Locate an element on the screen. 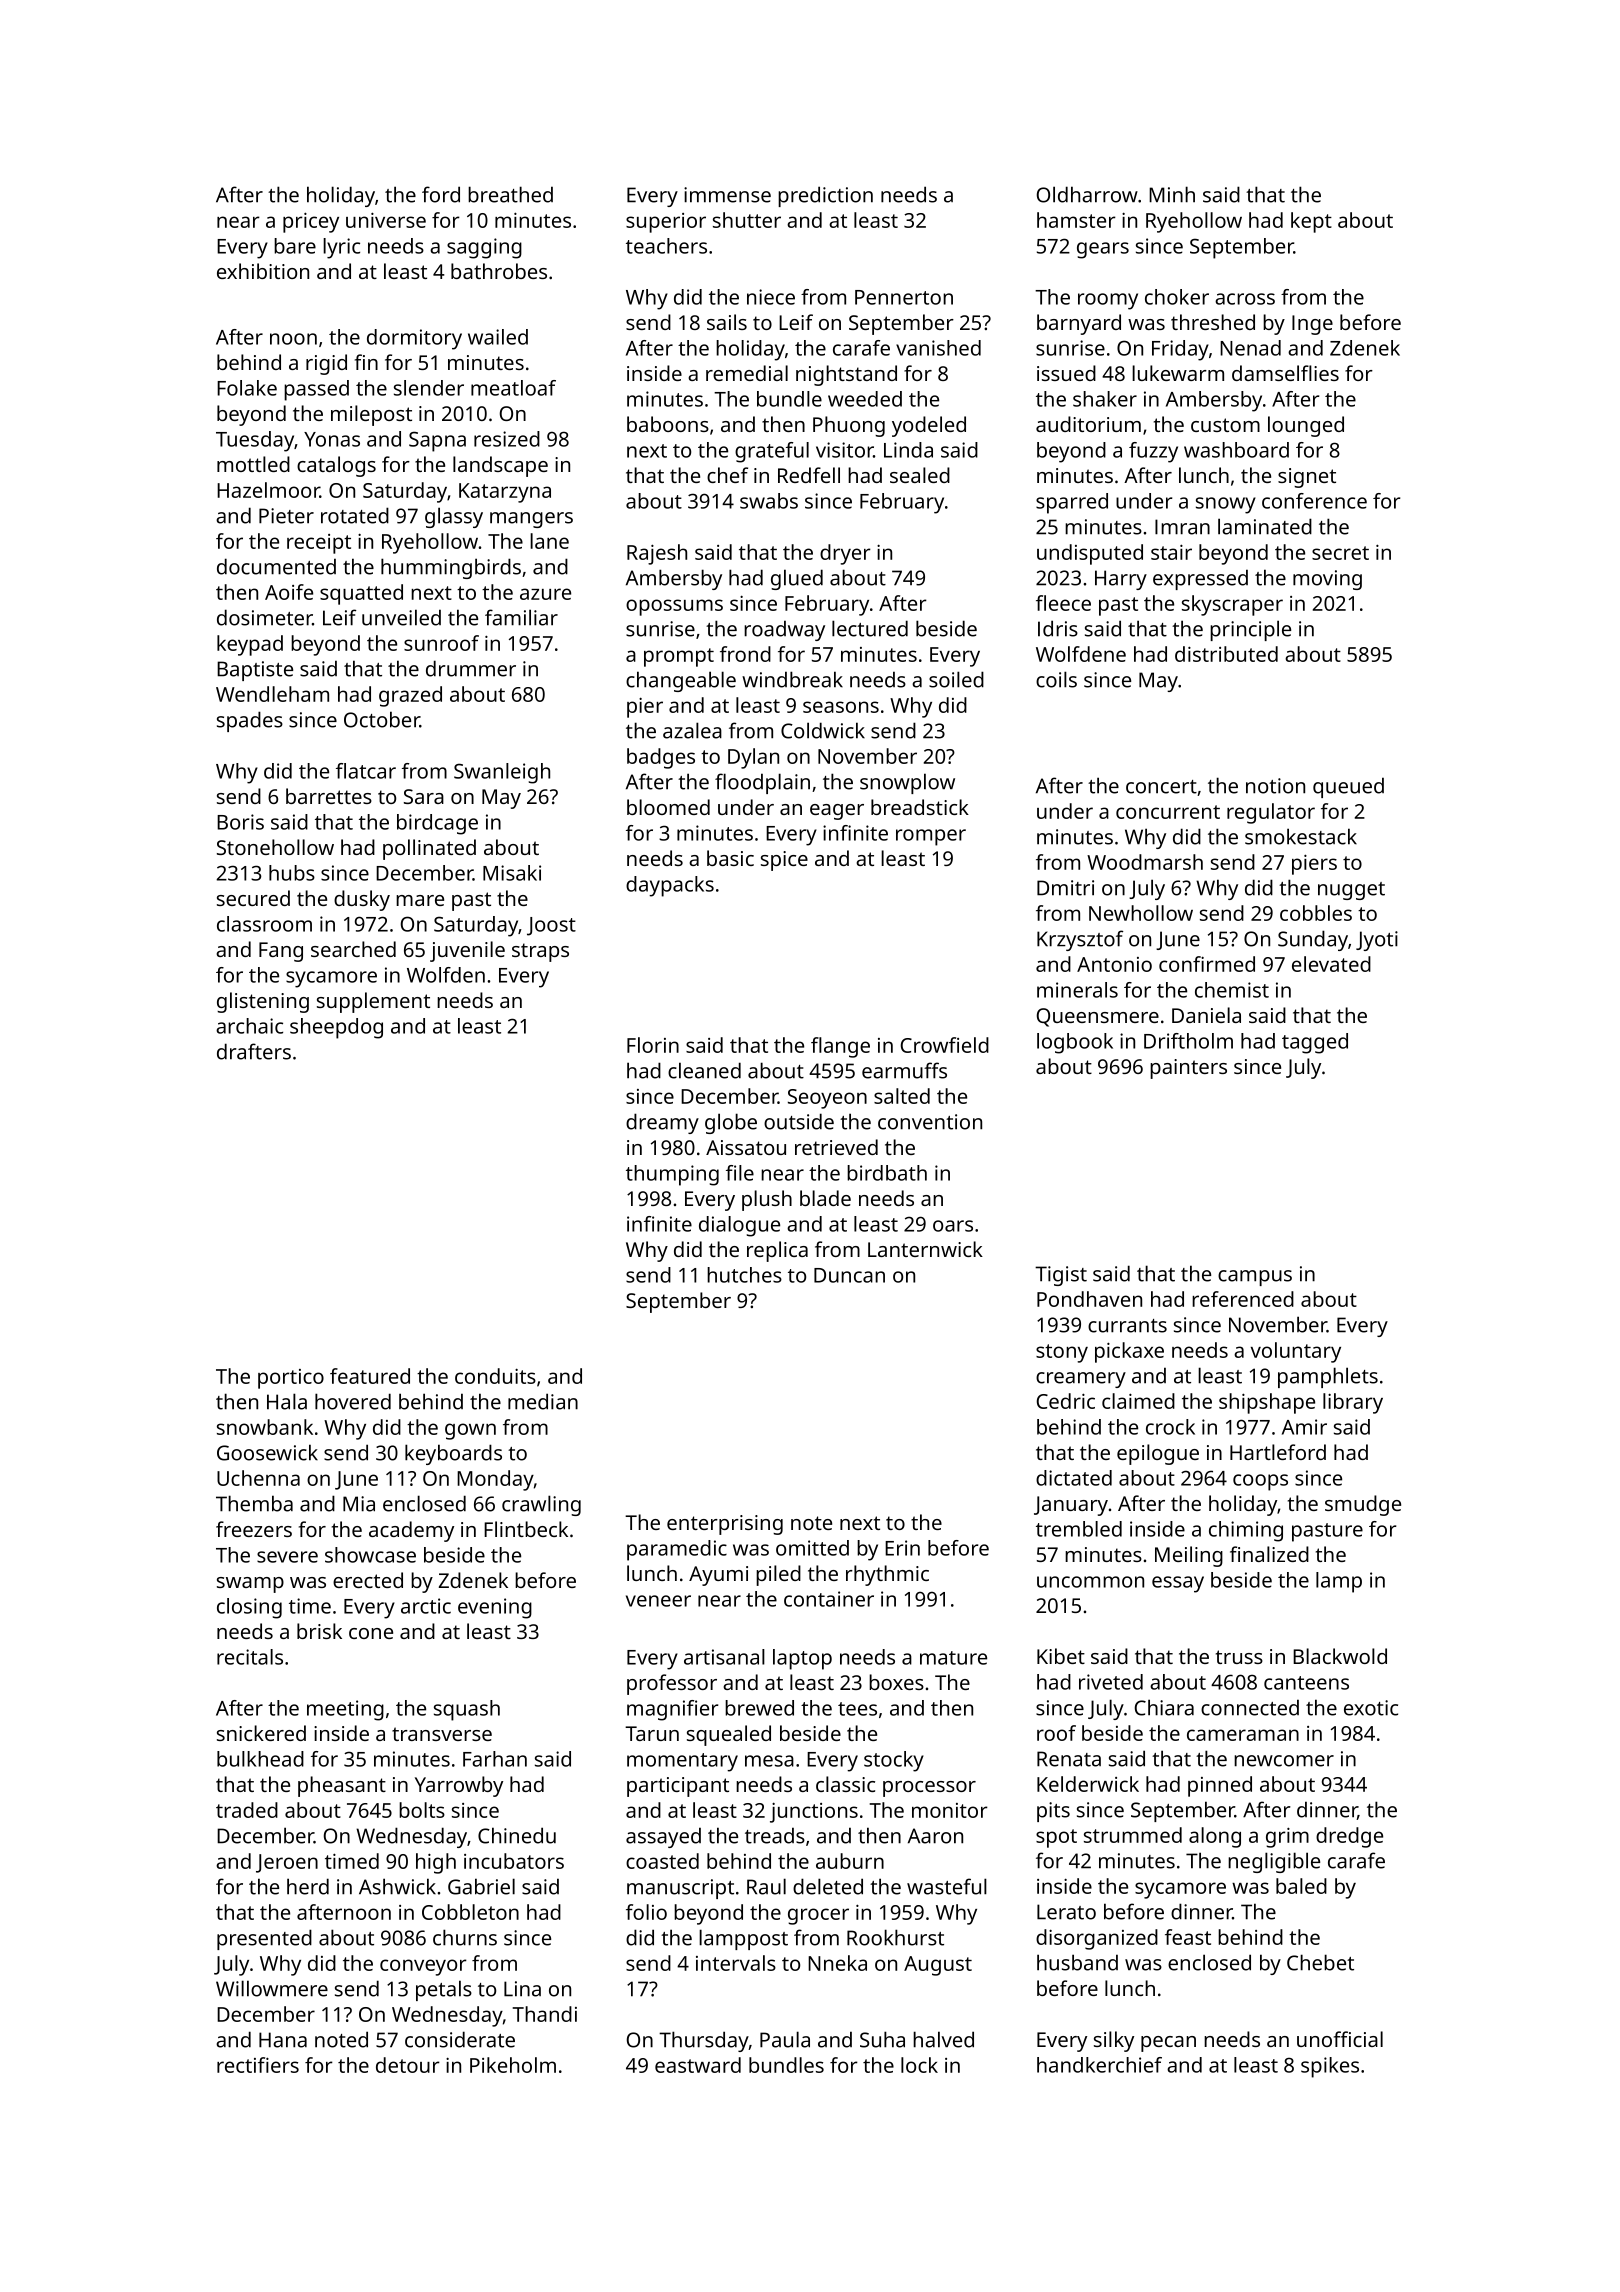 The width and height of the screenshot is (1620, 2292). mottled is located at coordinates (253, 464).
